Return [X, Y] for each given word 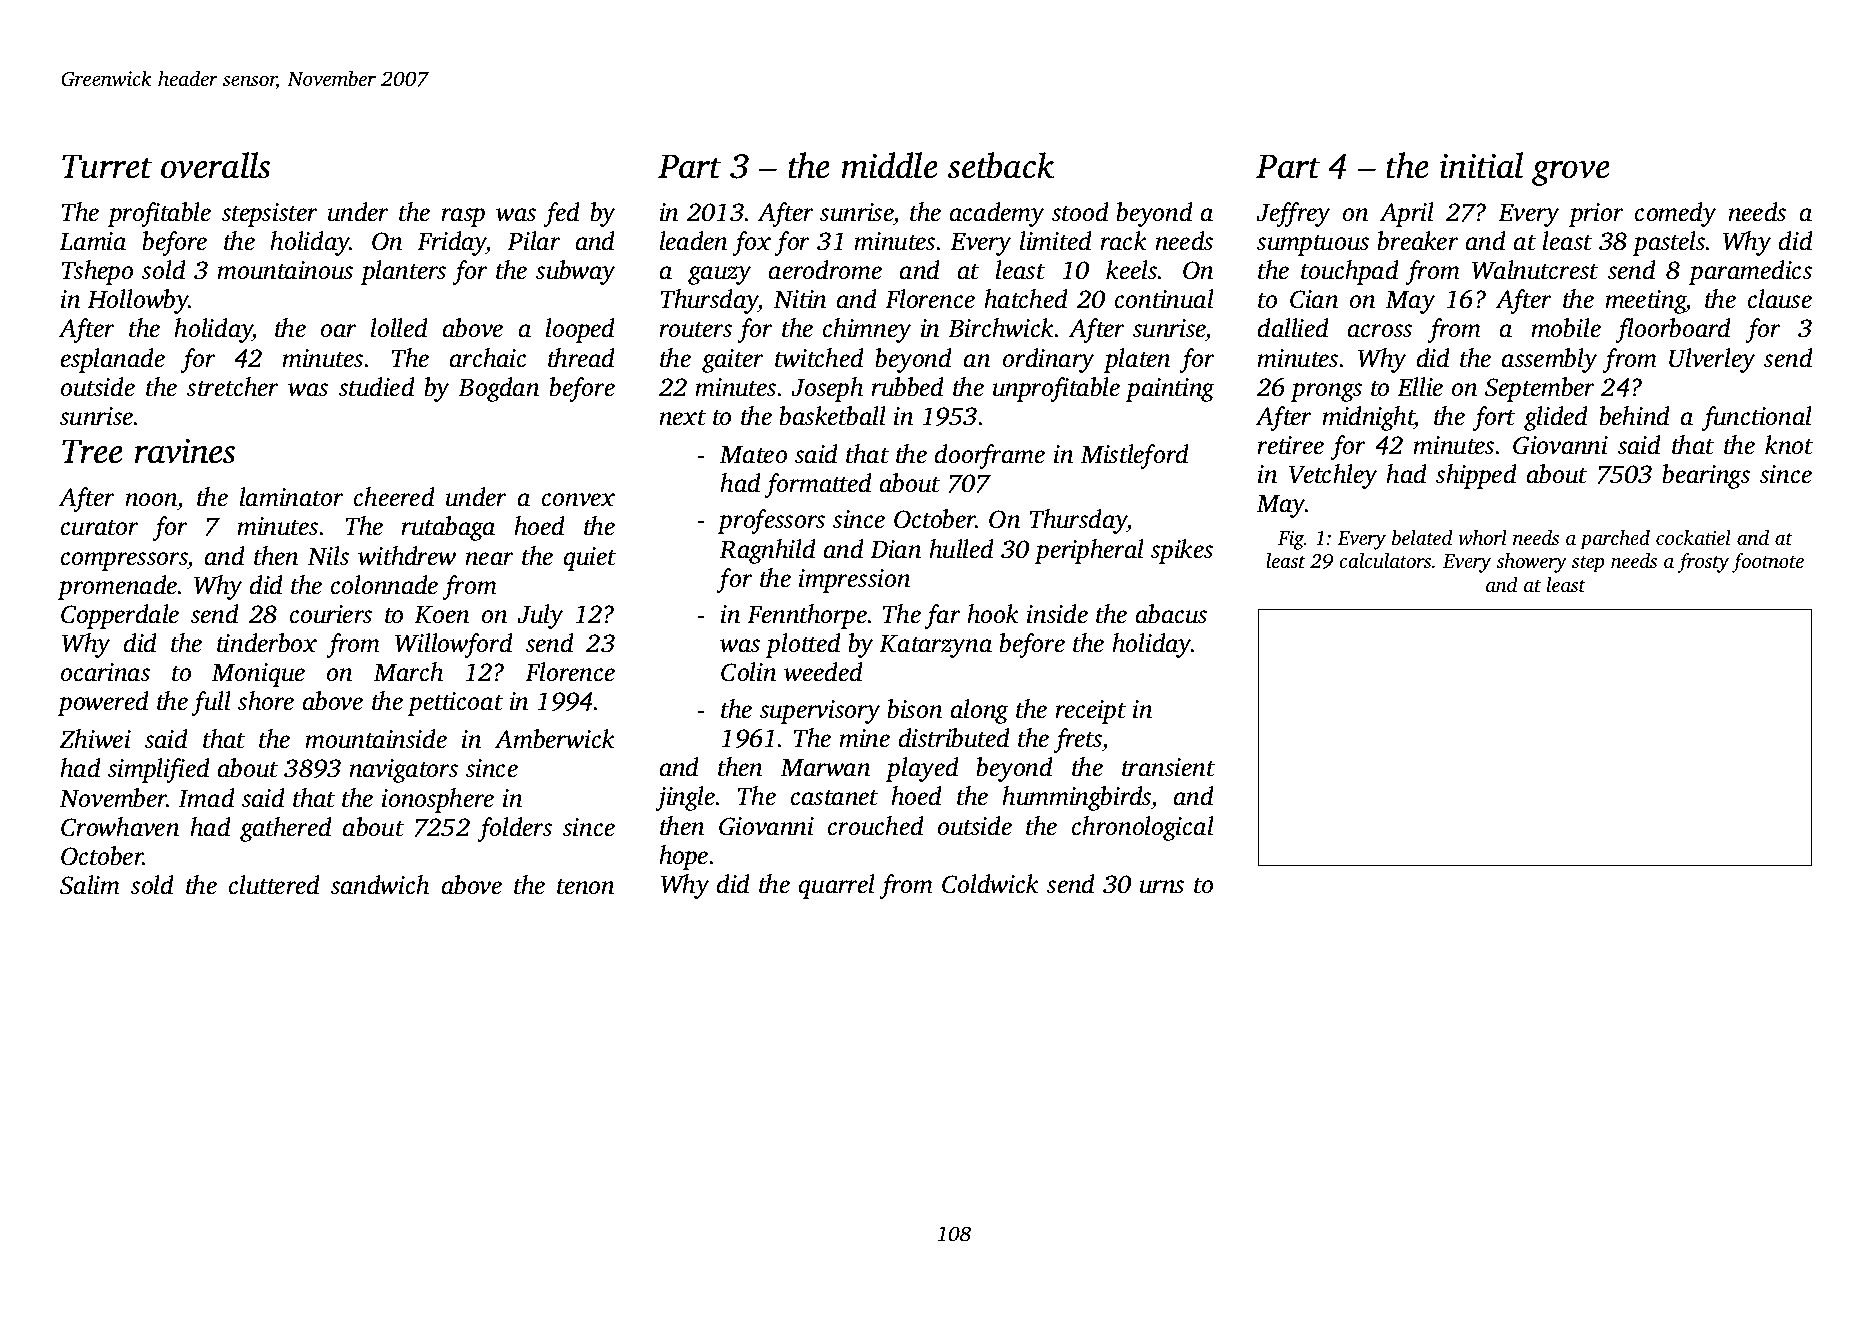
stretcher [233, 387]
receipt [1090, 712]
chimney [867, 330]
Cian [1314, 299]
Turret [107, 166]
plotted [803, 645]
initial [1481, 165]
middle [889, 165]
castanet [834, 798]
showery [1531, 563]
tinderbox [267, 643]
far [942, 616]
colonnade [384, 585]
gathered [286, 829]
